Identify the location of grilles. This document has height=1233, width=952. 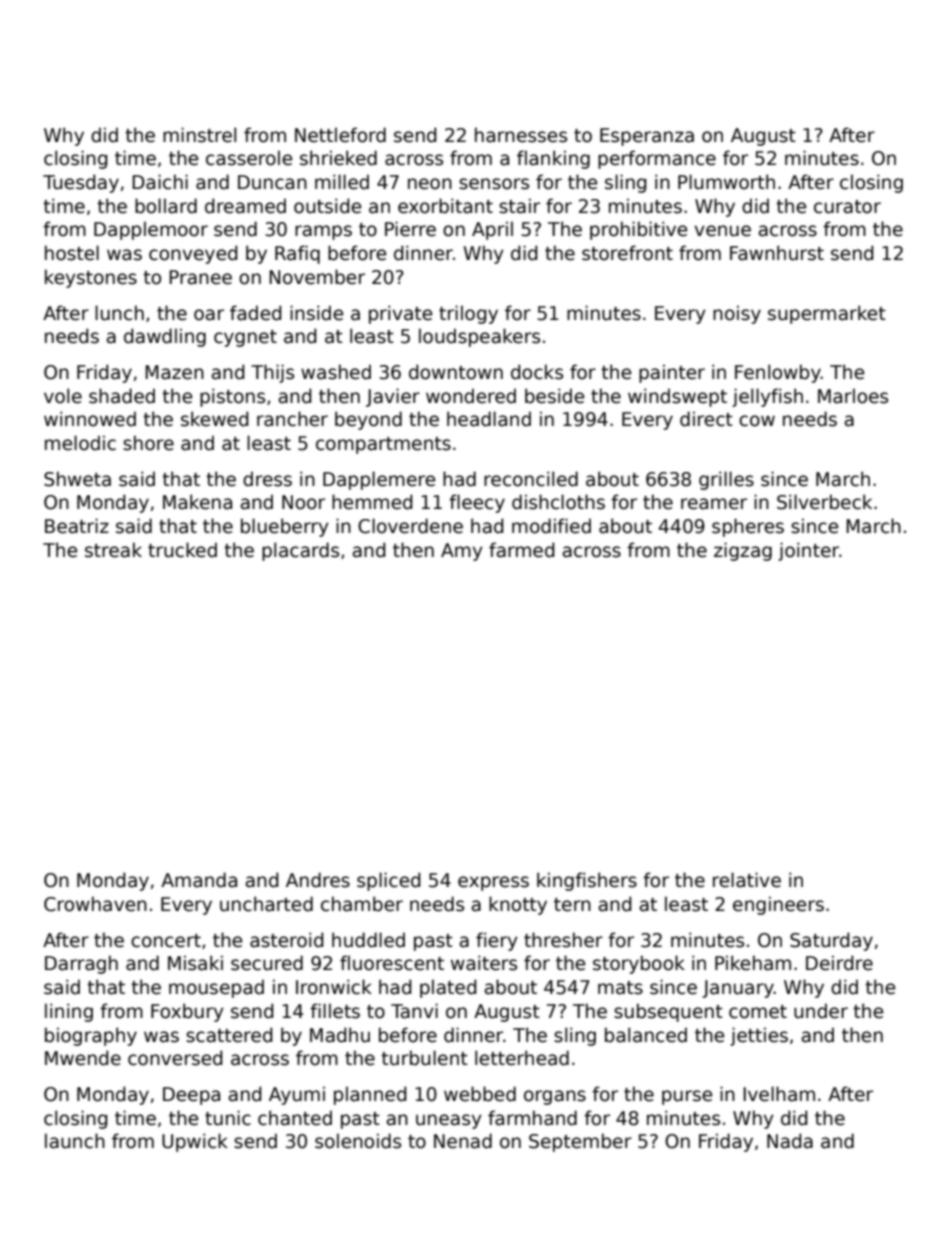
(726, 480).
